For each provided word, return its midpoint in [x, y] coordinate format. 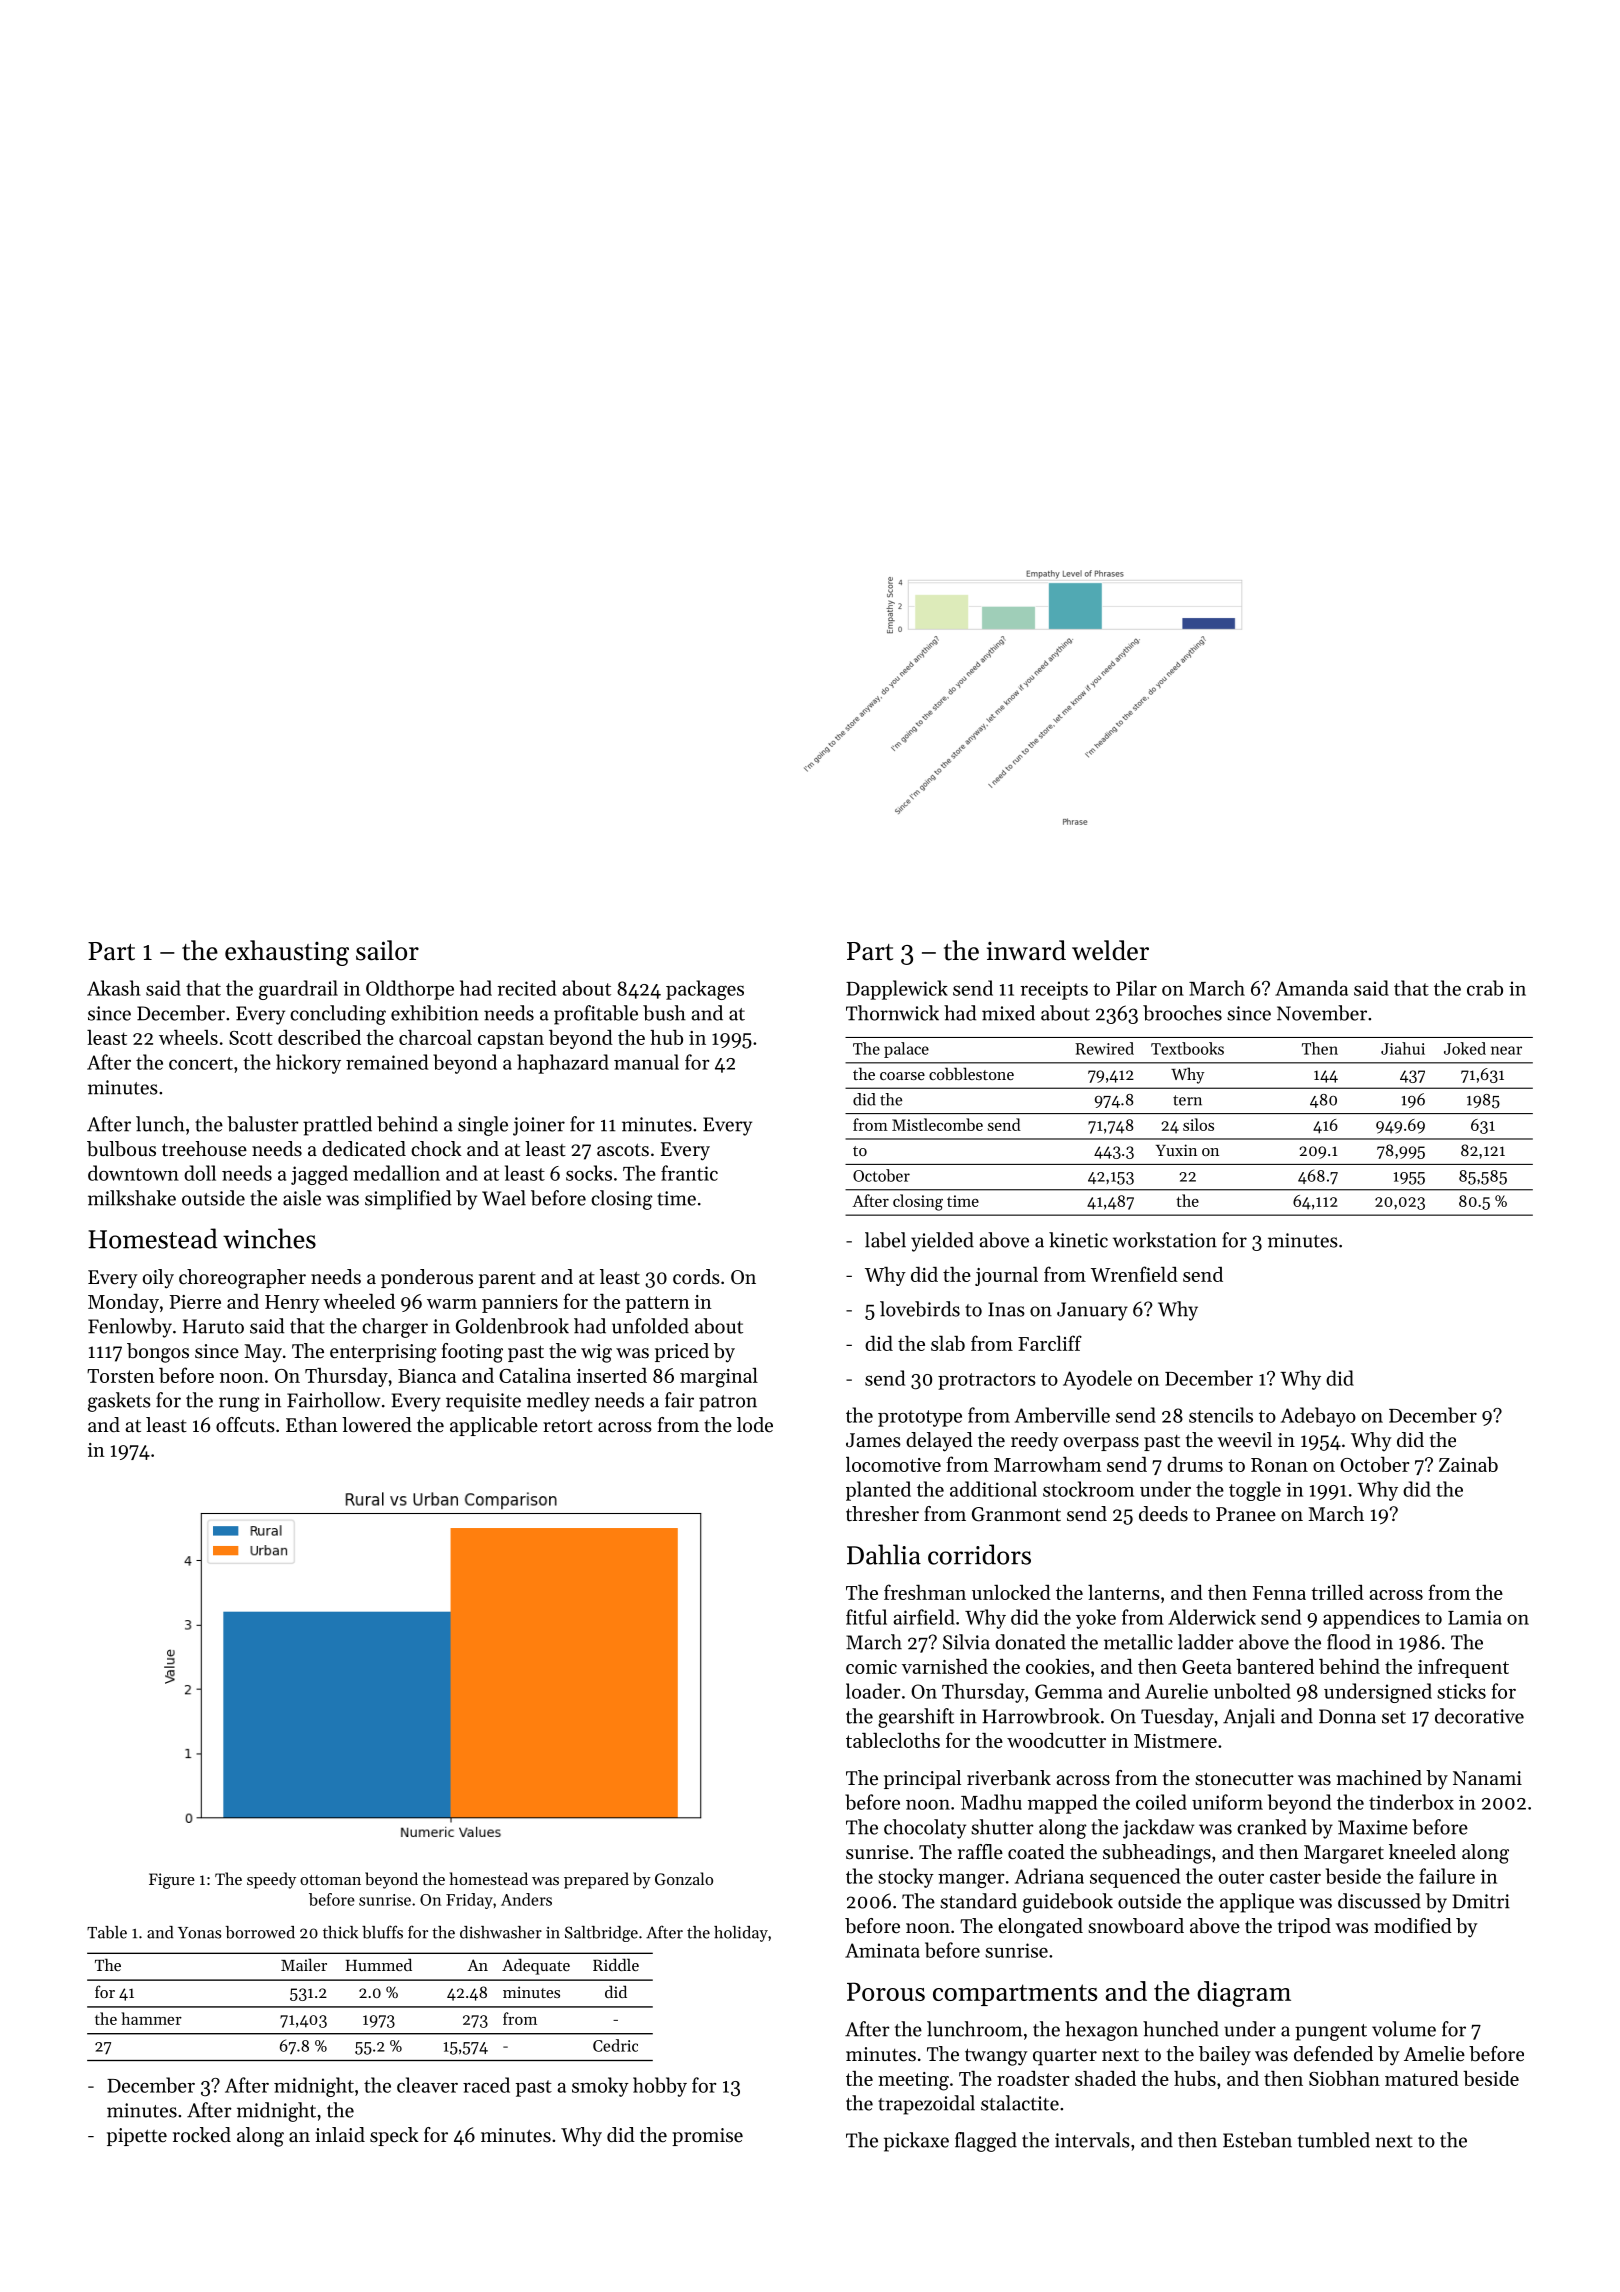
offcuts [245, 1425]
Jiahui [1403, 1048]
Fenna [1279, 1593]
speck [394, 2136]
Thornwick [892, 1013]
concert [201, 1063]
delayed [939, 1442]
